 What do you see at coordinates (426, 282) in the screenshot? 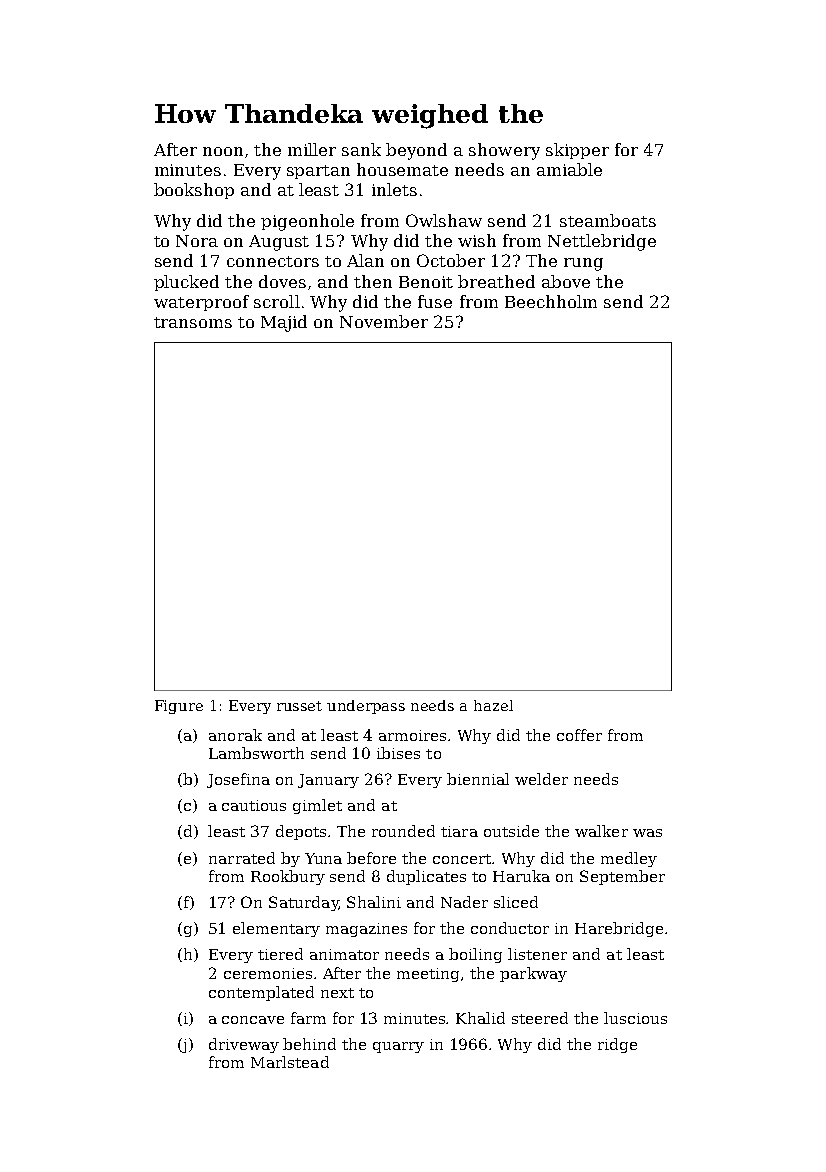
I see `Benoit` at bounding box center [426, 282].
